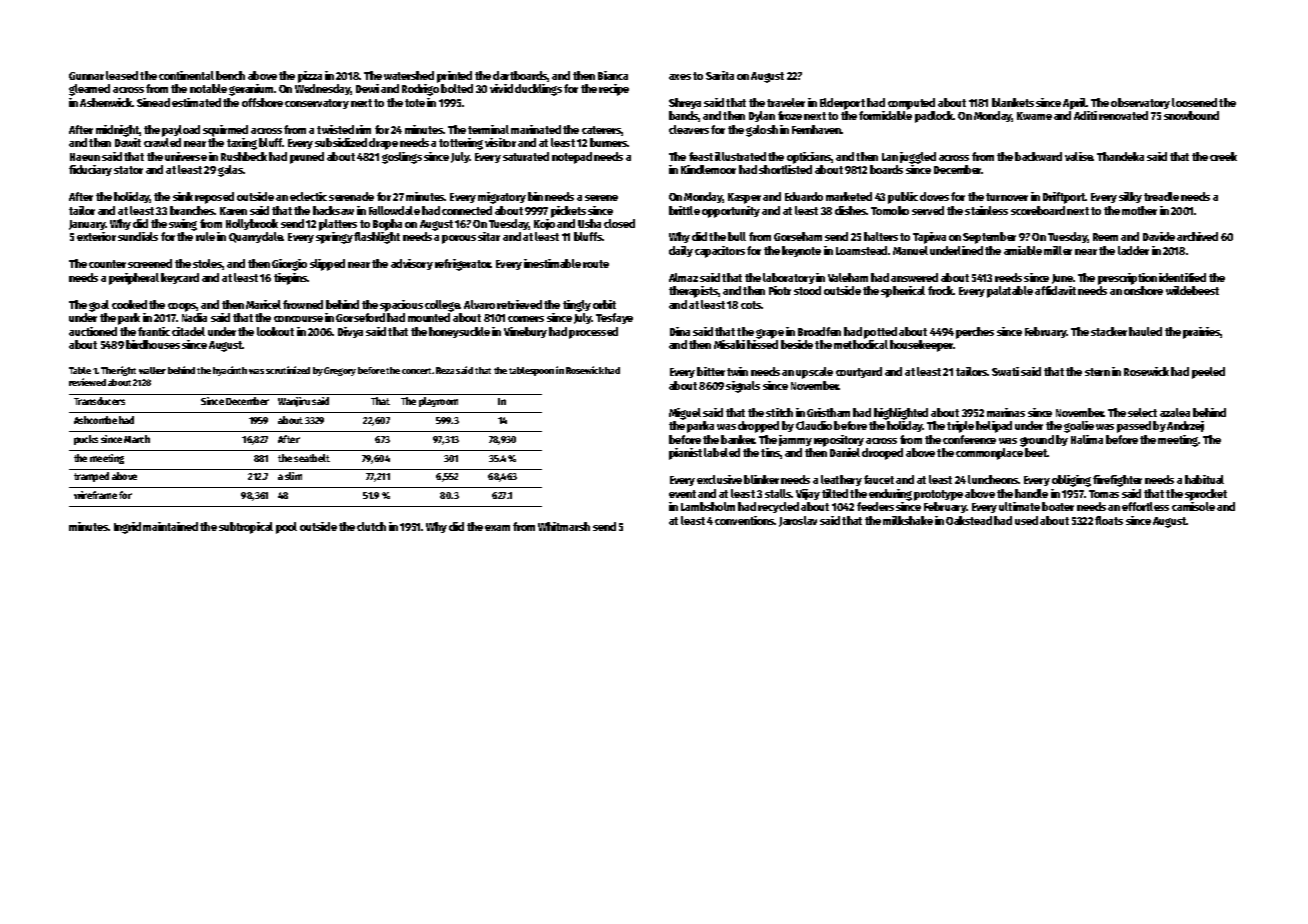 The width and height of the screenshot is (1308, 924). Describe the element at coordinates (107, 264) in the screenshot. I see `counter` at that location.
